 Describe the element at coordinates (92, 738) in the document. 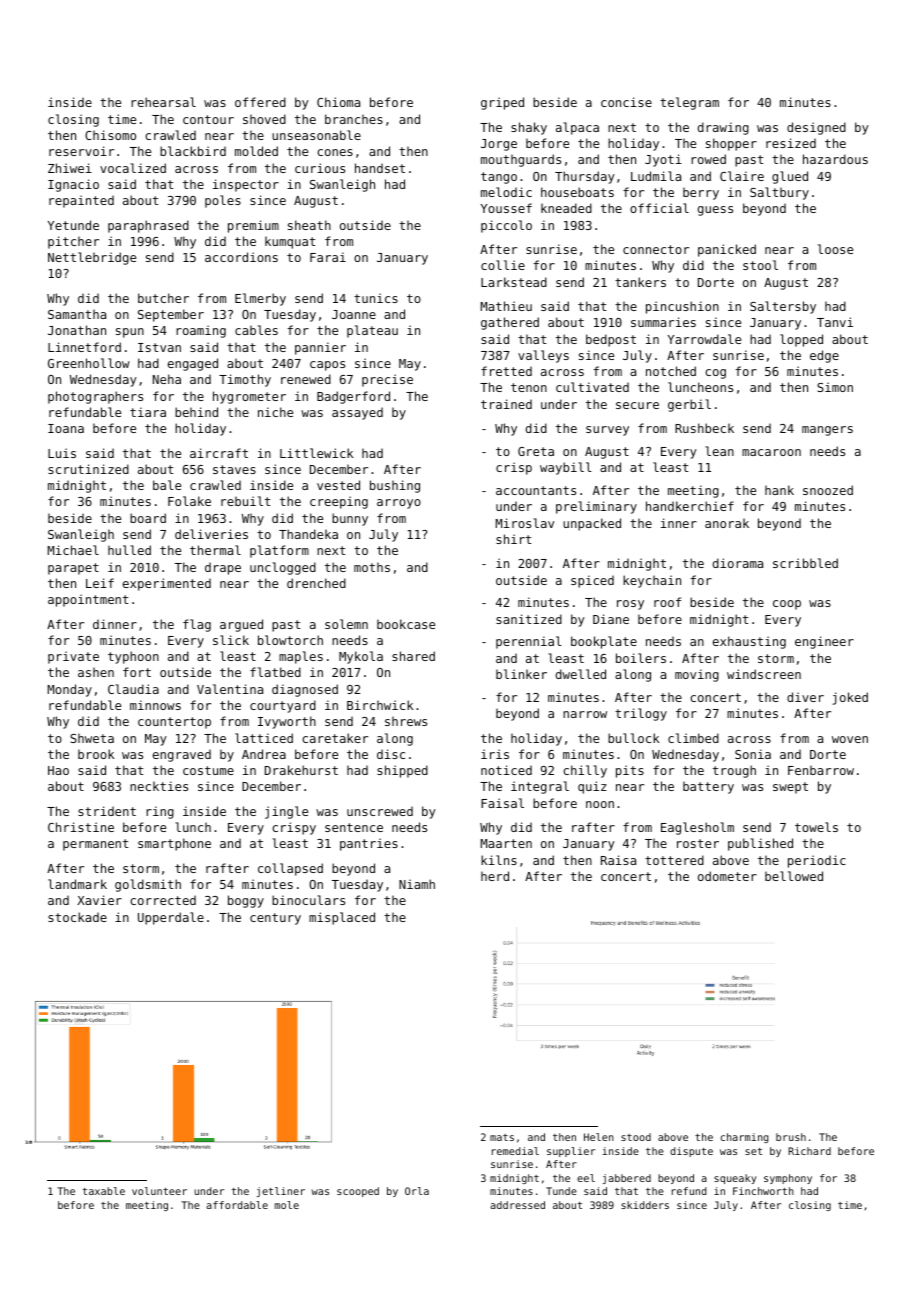

I see `Shweta` at that location.
